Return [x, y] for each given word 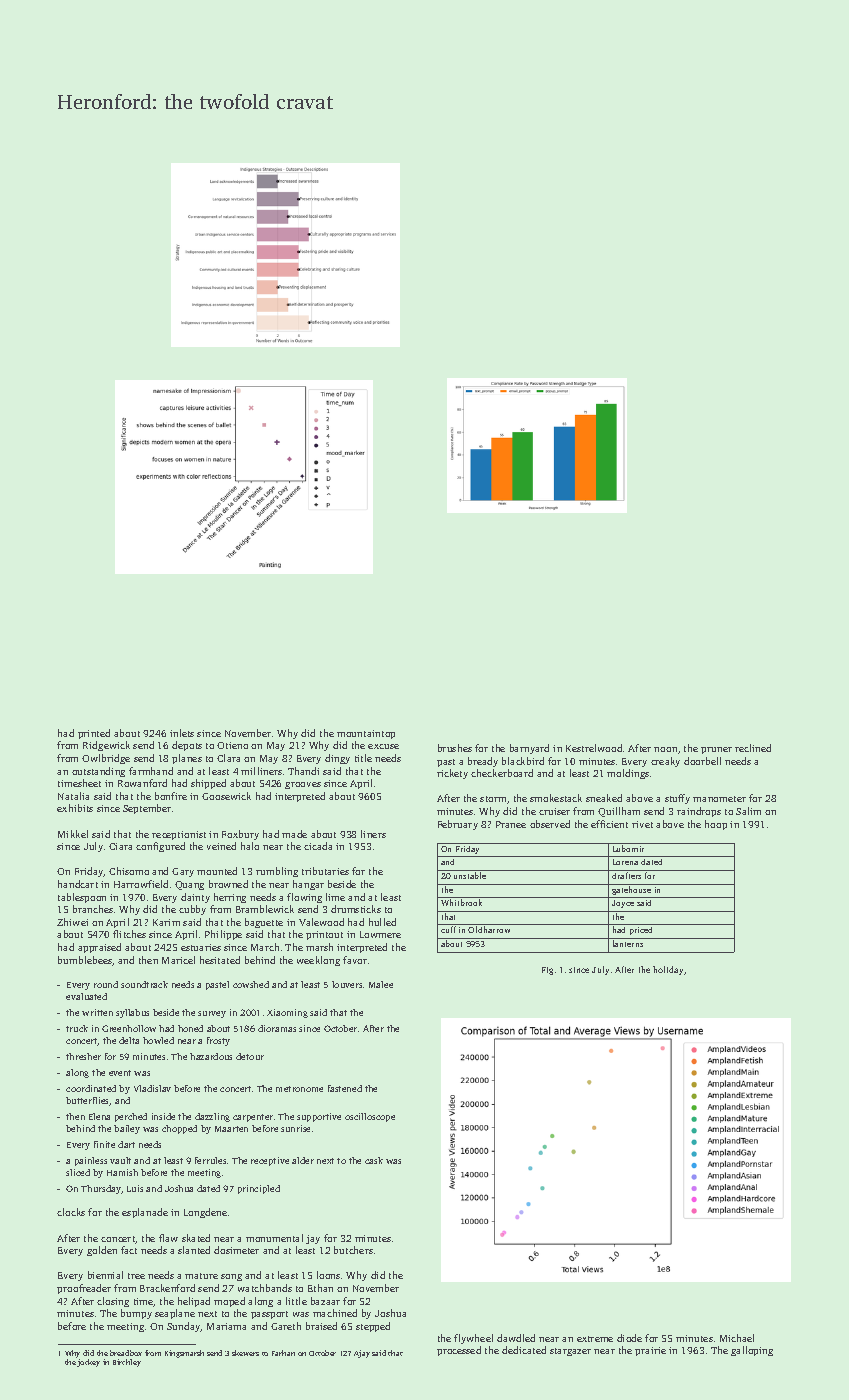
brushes [455, 748]
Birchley [127, 1363]
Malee [381, 984]
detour [250, 1056]
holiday [668, 970]
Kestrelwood [594, 748]
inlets [182, 733]
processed [459, 1351]
